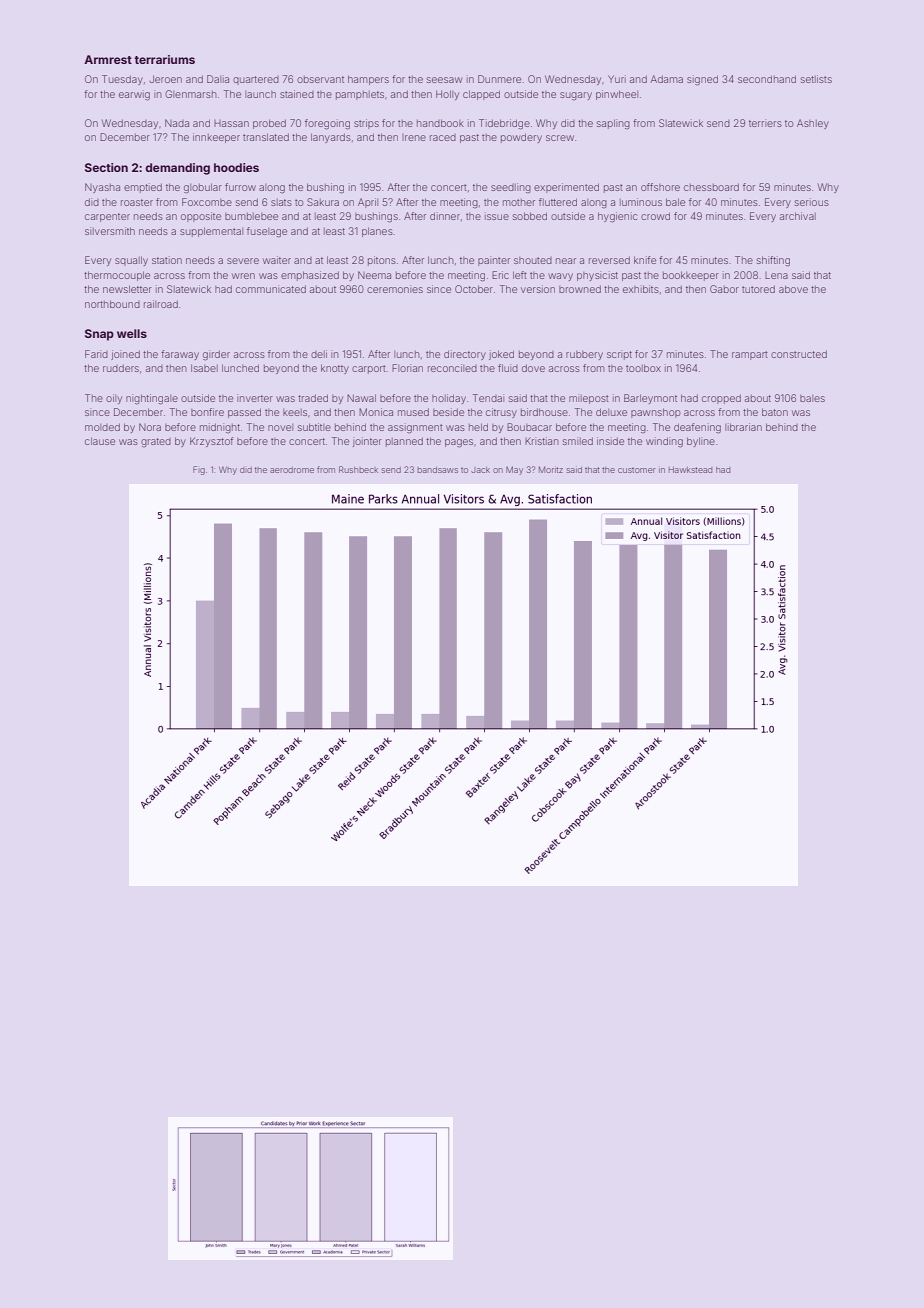  What do you see at coordinates (773, 261) in the screenshot?
I see `shifting` at bounding box center [773, 261].
